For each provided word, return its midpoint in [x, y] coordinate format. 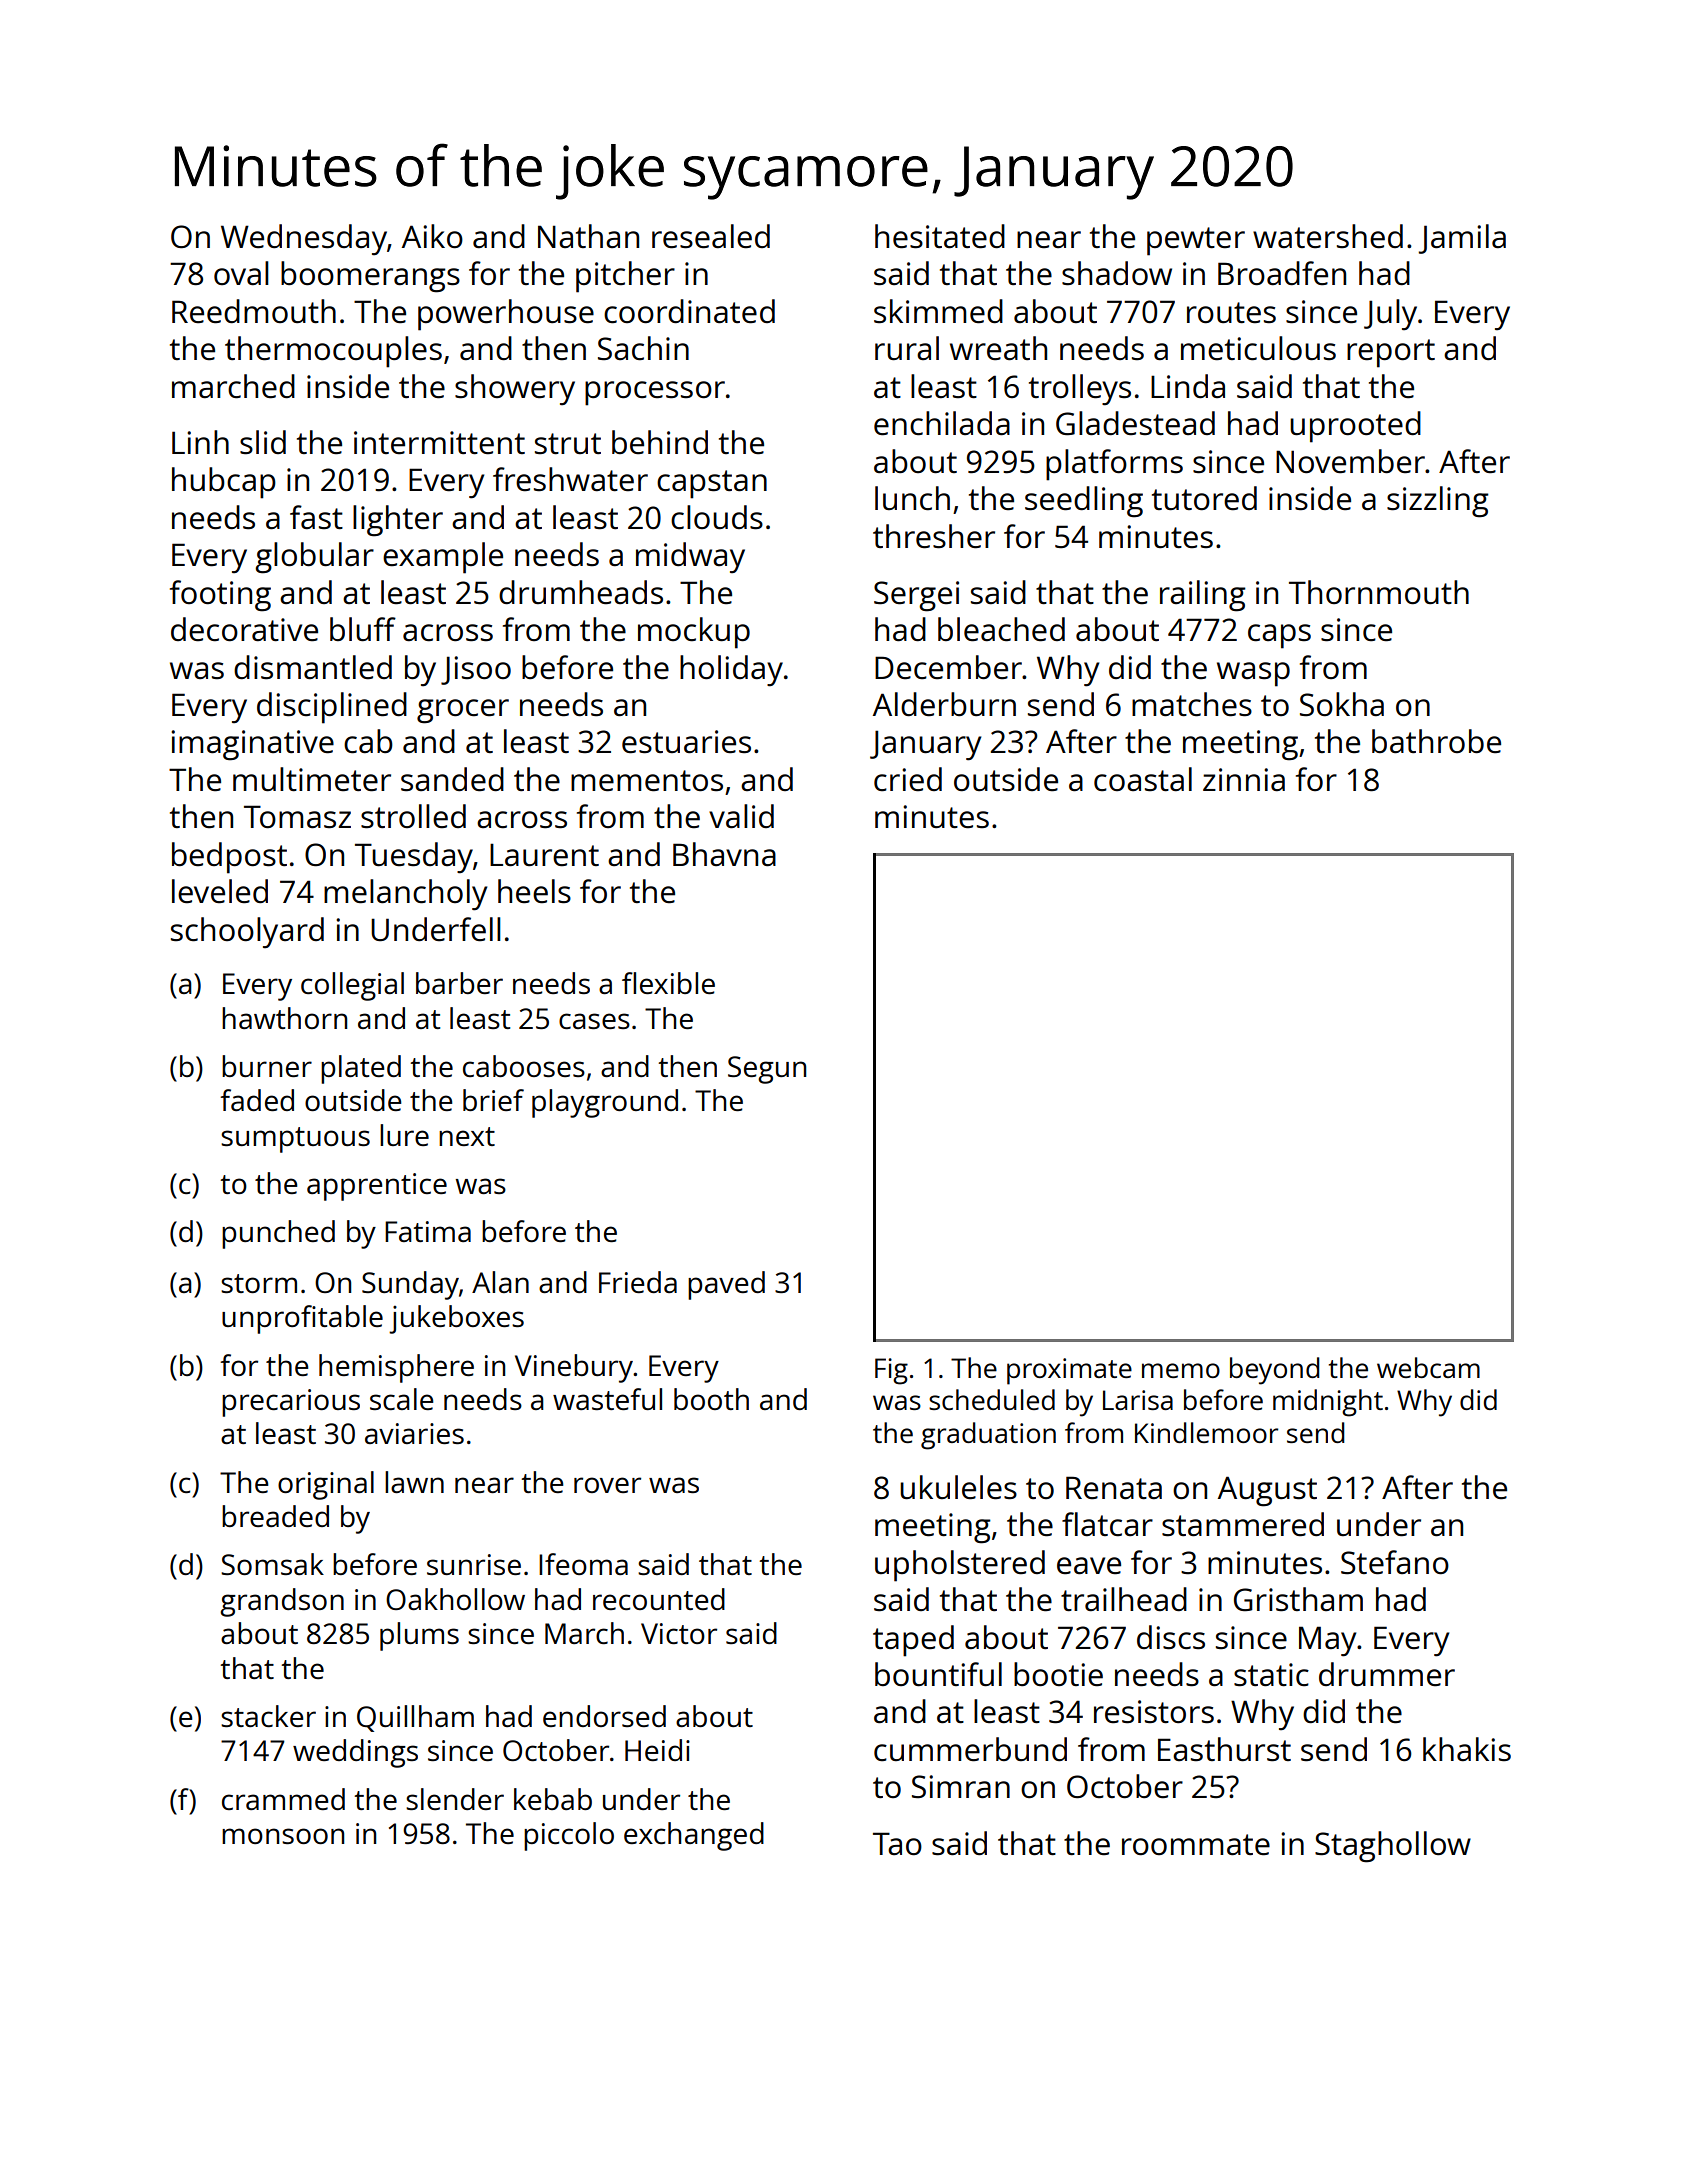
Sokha [1342, 704]
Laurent [544, 855]
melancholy [405, 895]
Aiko [432, 236]
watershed [1328, 236]
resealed [711, 236]
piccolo [569, 1836]
